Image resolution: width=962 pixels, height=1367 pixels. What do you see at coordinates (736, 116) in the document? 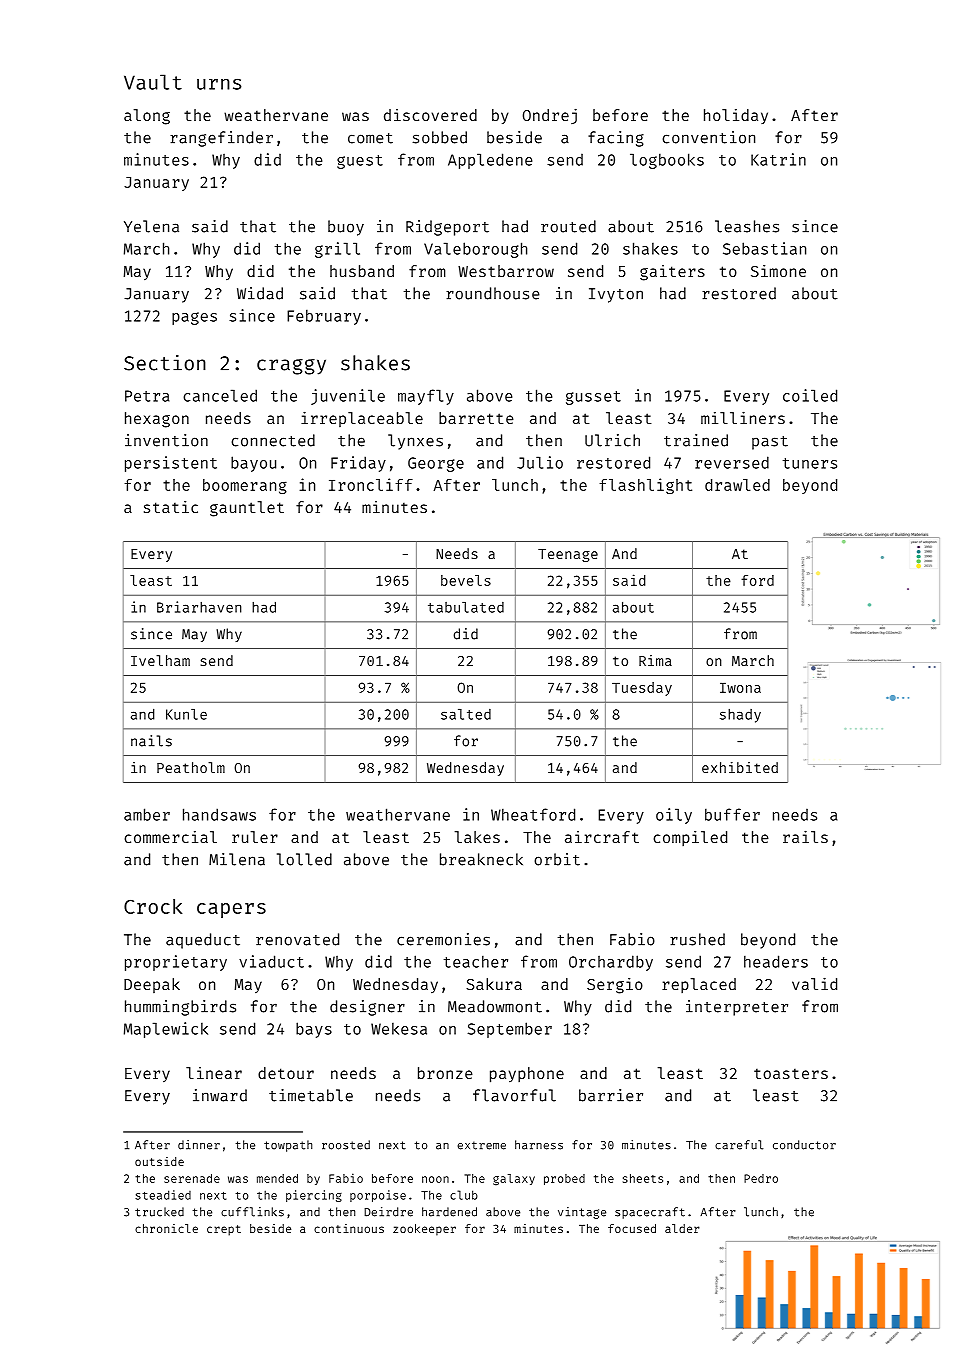
I see `holiday` at bounding box center [736, 116].
